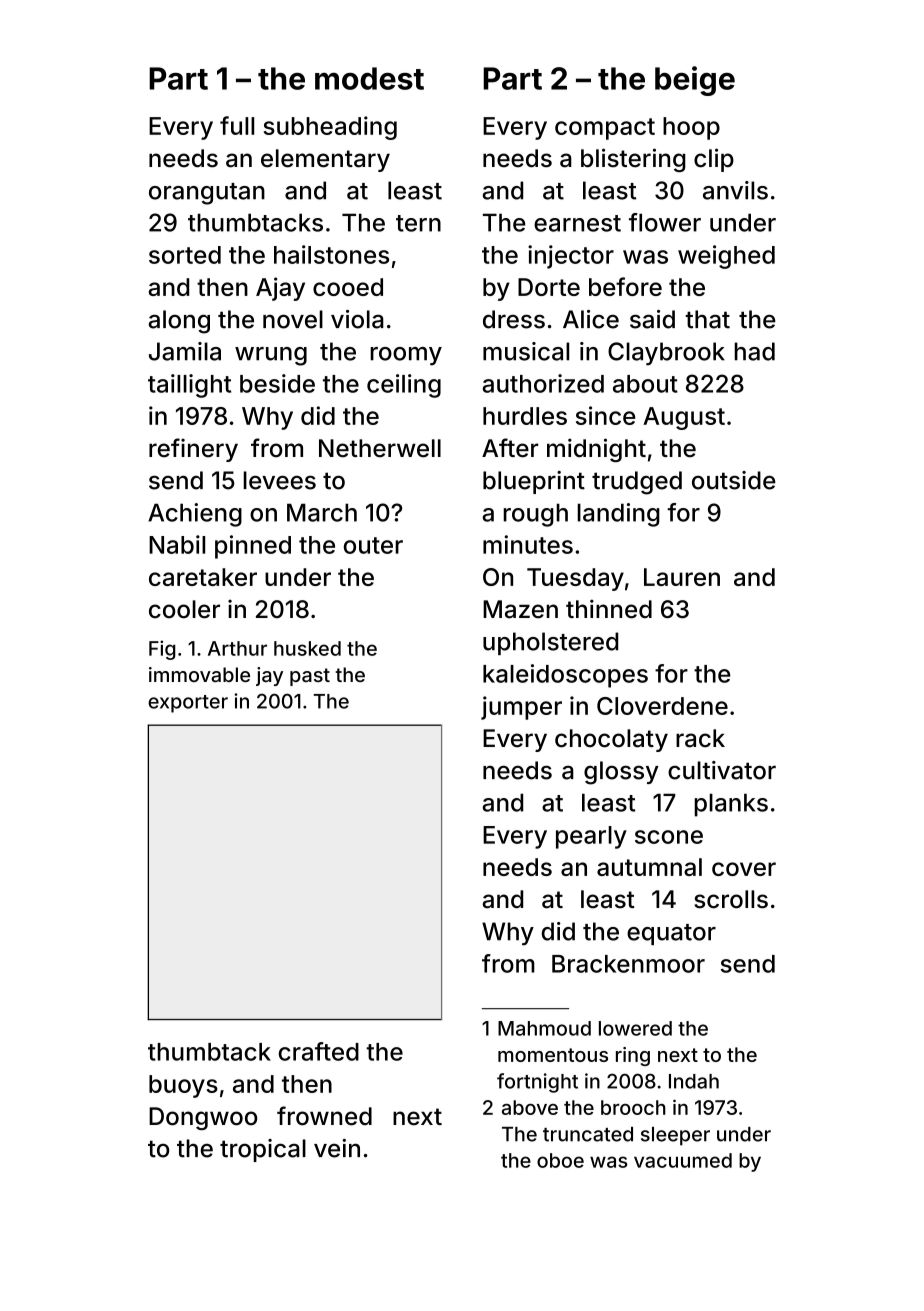 The image size is (924, 1311). I want to click on flower, so click(665, 222).
